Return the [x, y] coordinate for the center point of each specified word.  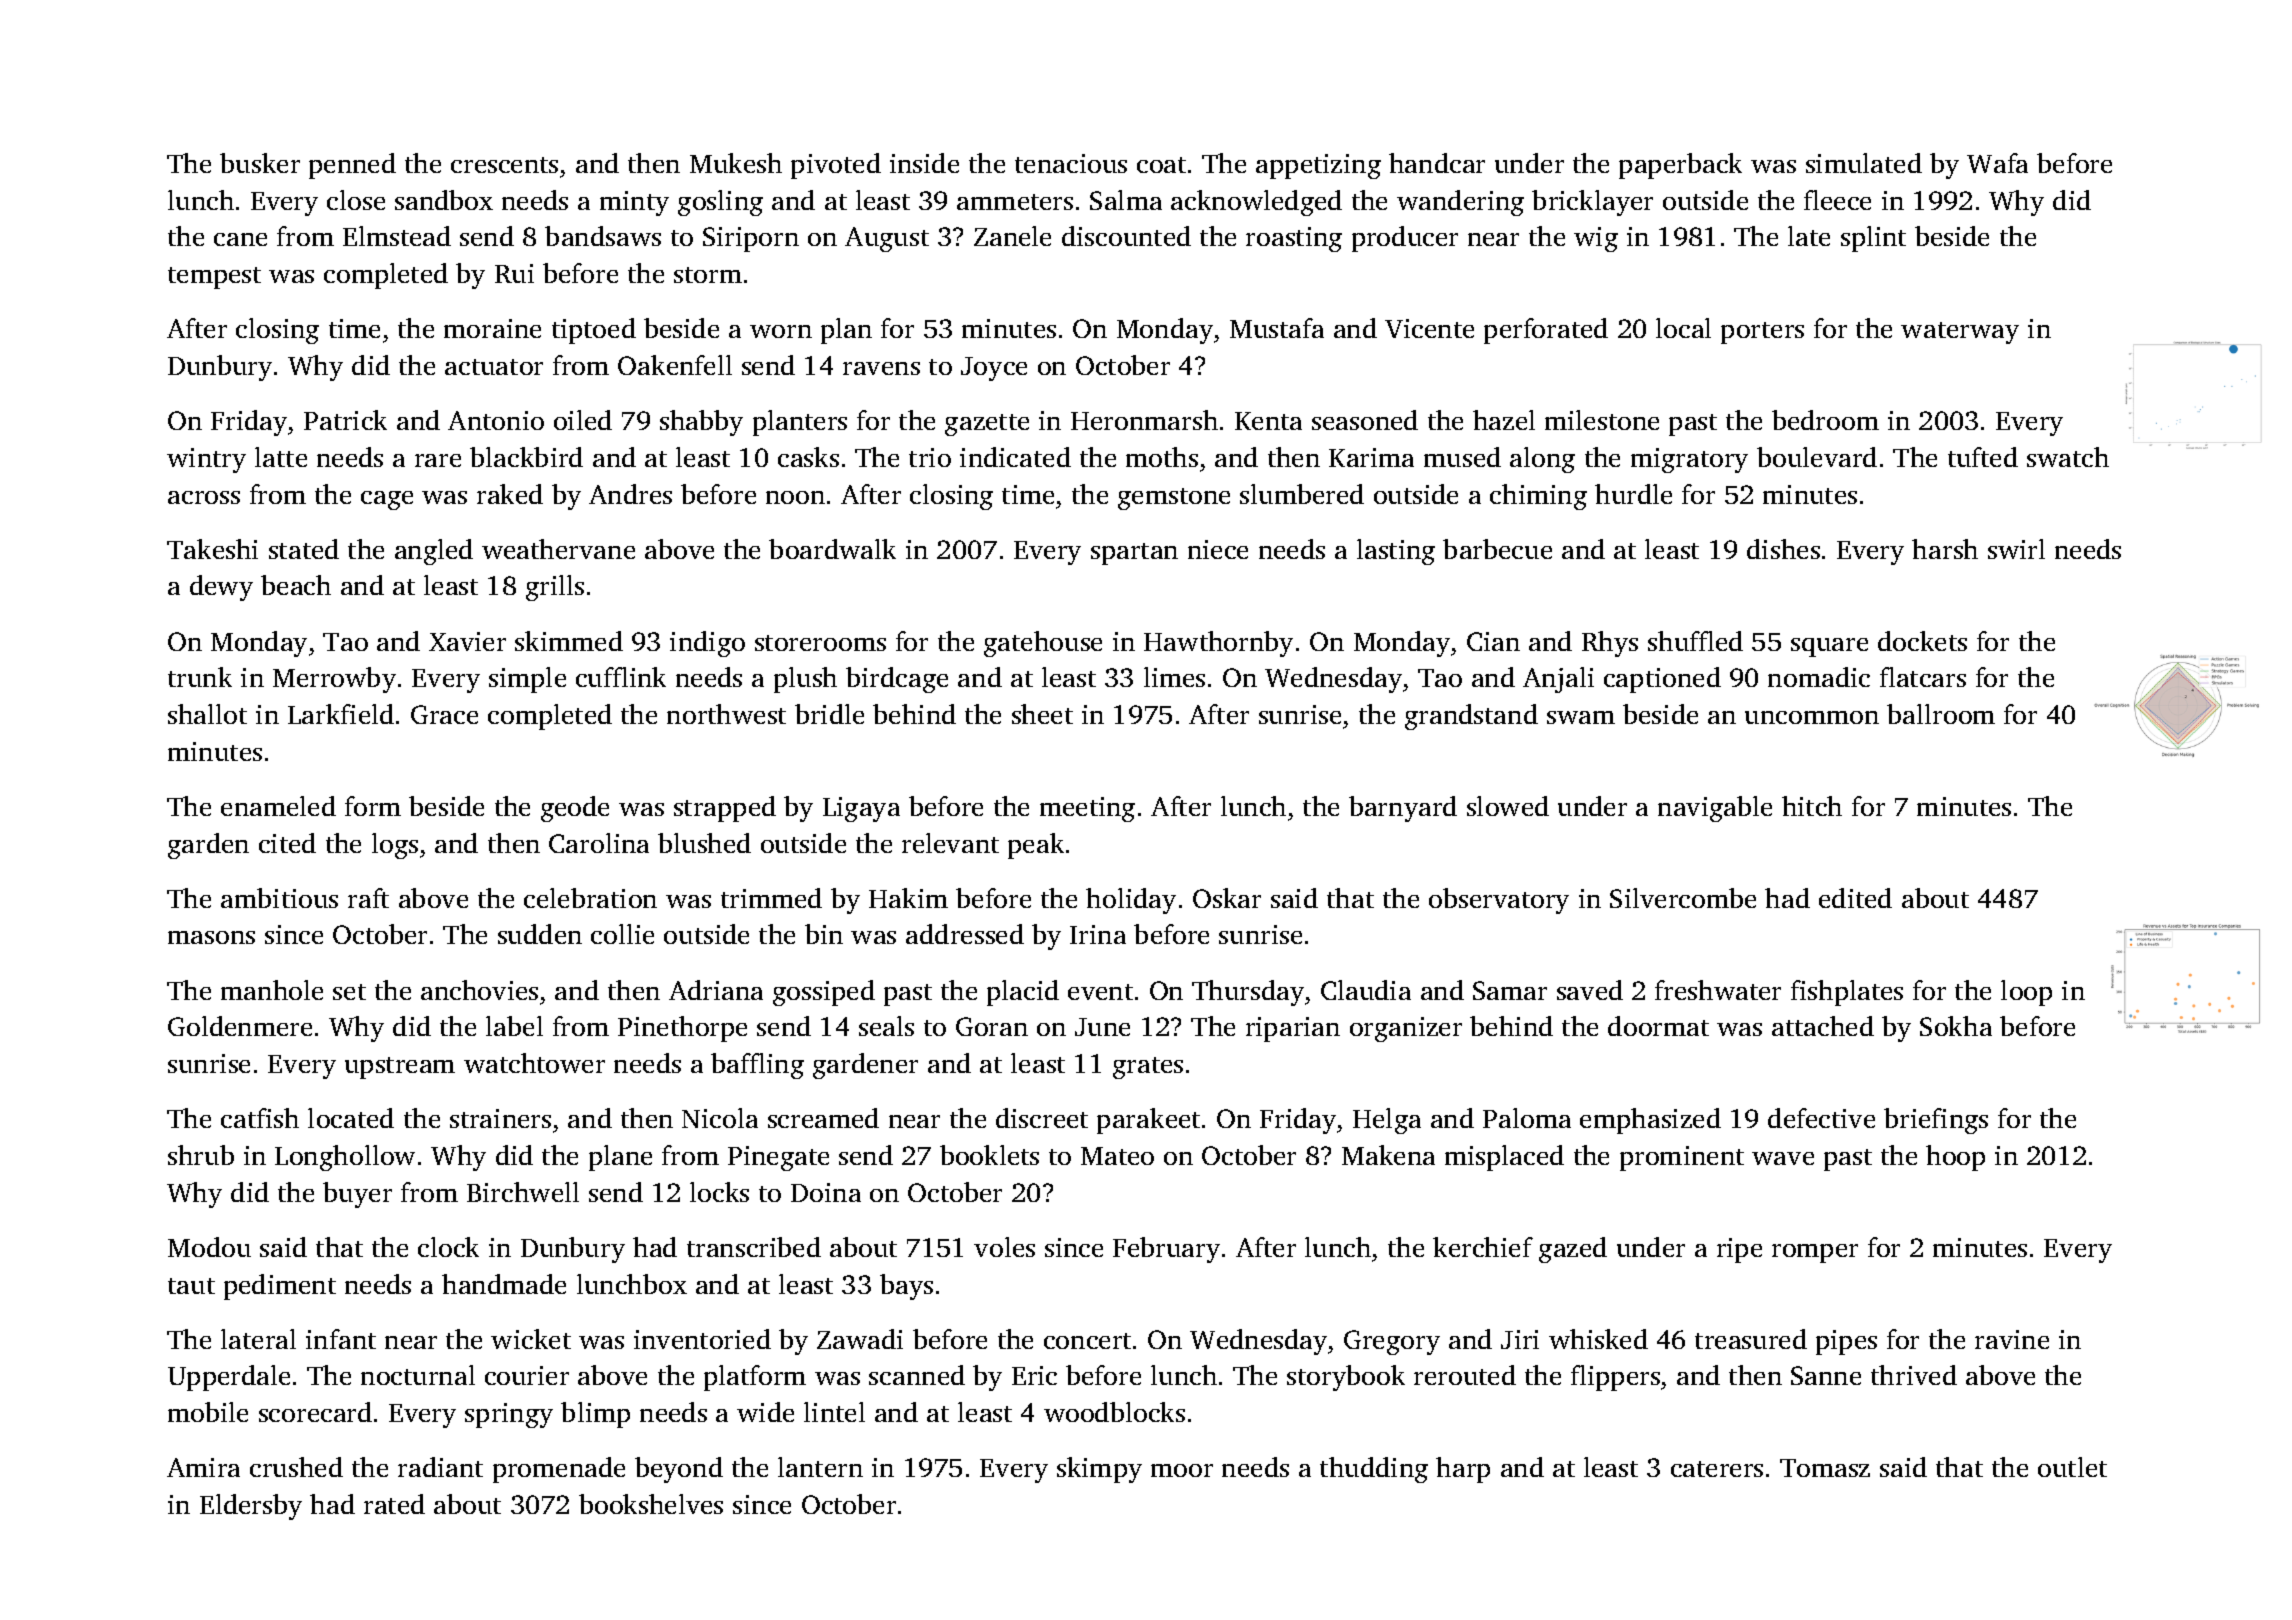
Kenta [1268, 421]
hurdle [1633, 494]
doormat [1658, 1026]
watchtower [534, 1063]
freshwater [1718, 990]
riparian [1293, 1029]
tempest [214, 278]
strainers [500, 1118]
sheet [1042, 714]
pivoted [836, 166]
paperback [1680, 166]
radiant [440, 1467]
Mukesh [736, 163]
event [1100, 992]
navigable [1715, 809]
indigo [707, 644]
